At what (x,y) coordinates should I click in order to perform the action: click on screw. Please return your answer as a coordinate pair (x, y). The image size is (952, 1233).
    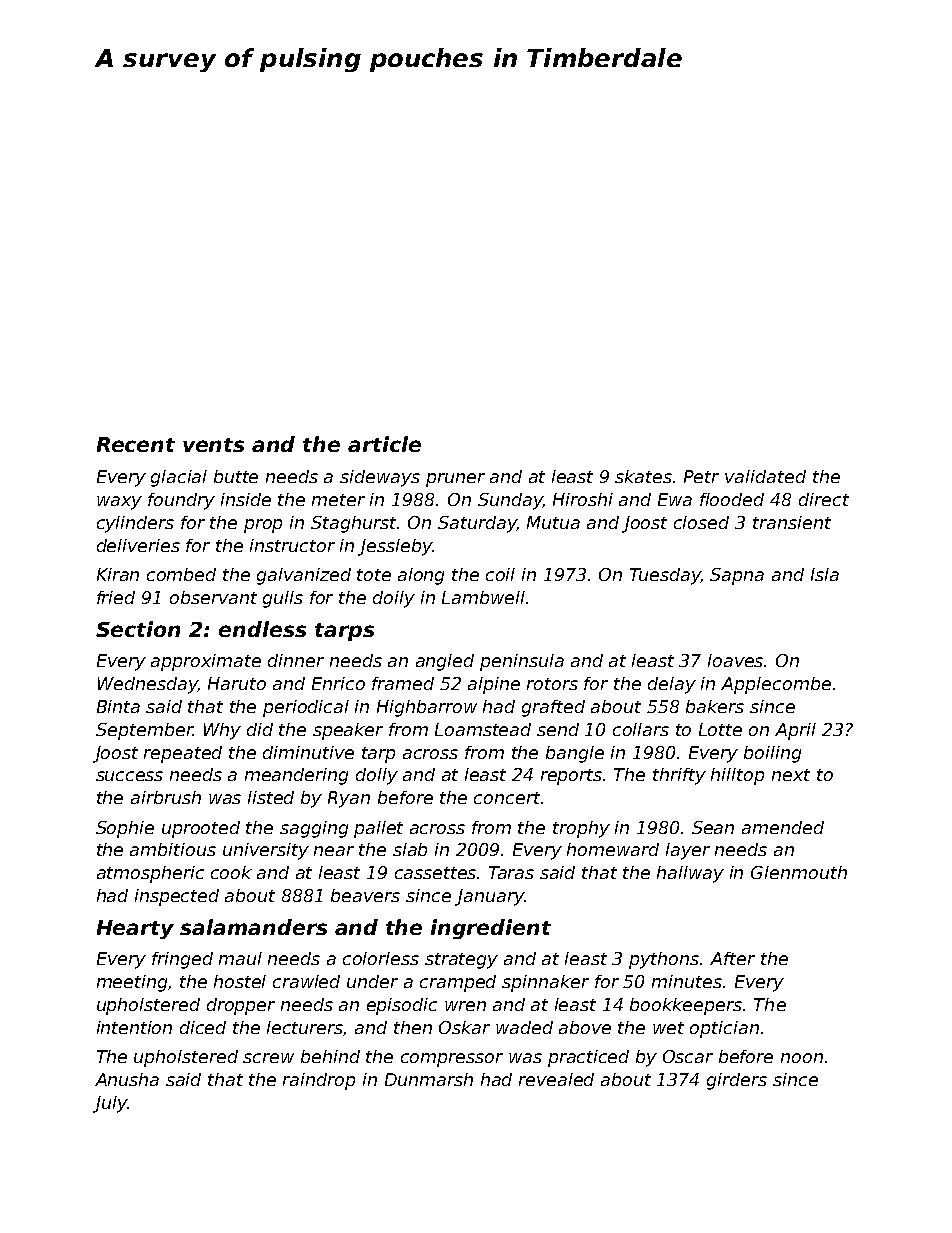
    Looking at the image, I should click on (268, 1058).
